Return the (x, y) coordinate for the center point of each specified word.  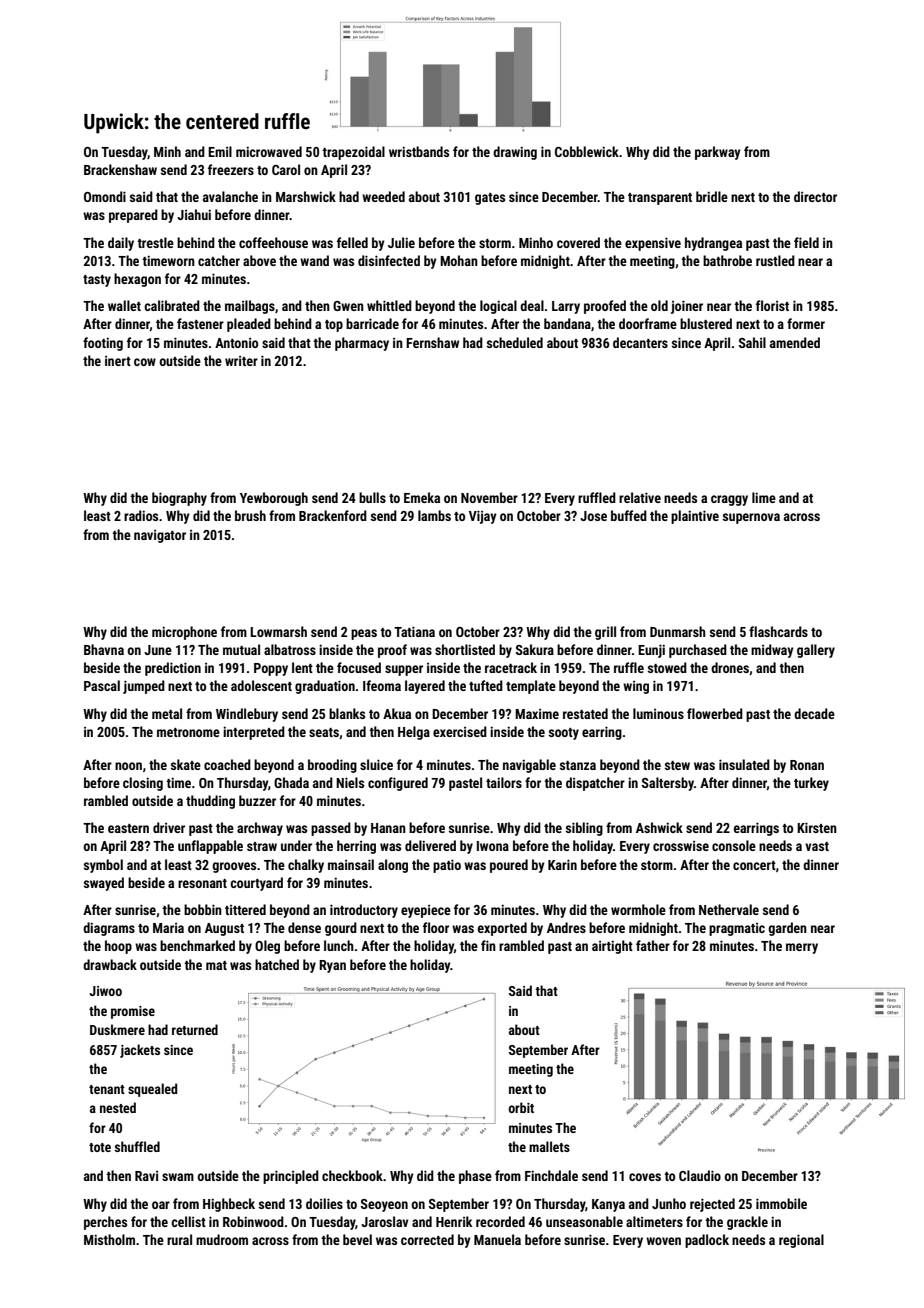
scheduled (515, 342)
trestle (155, 242)
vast (817, 846)
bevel (357, 1239)
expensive (653, 244)
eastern (128, 828)
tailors (504, 782)
